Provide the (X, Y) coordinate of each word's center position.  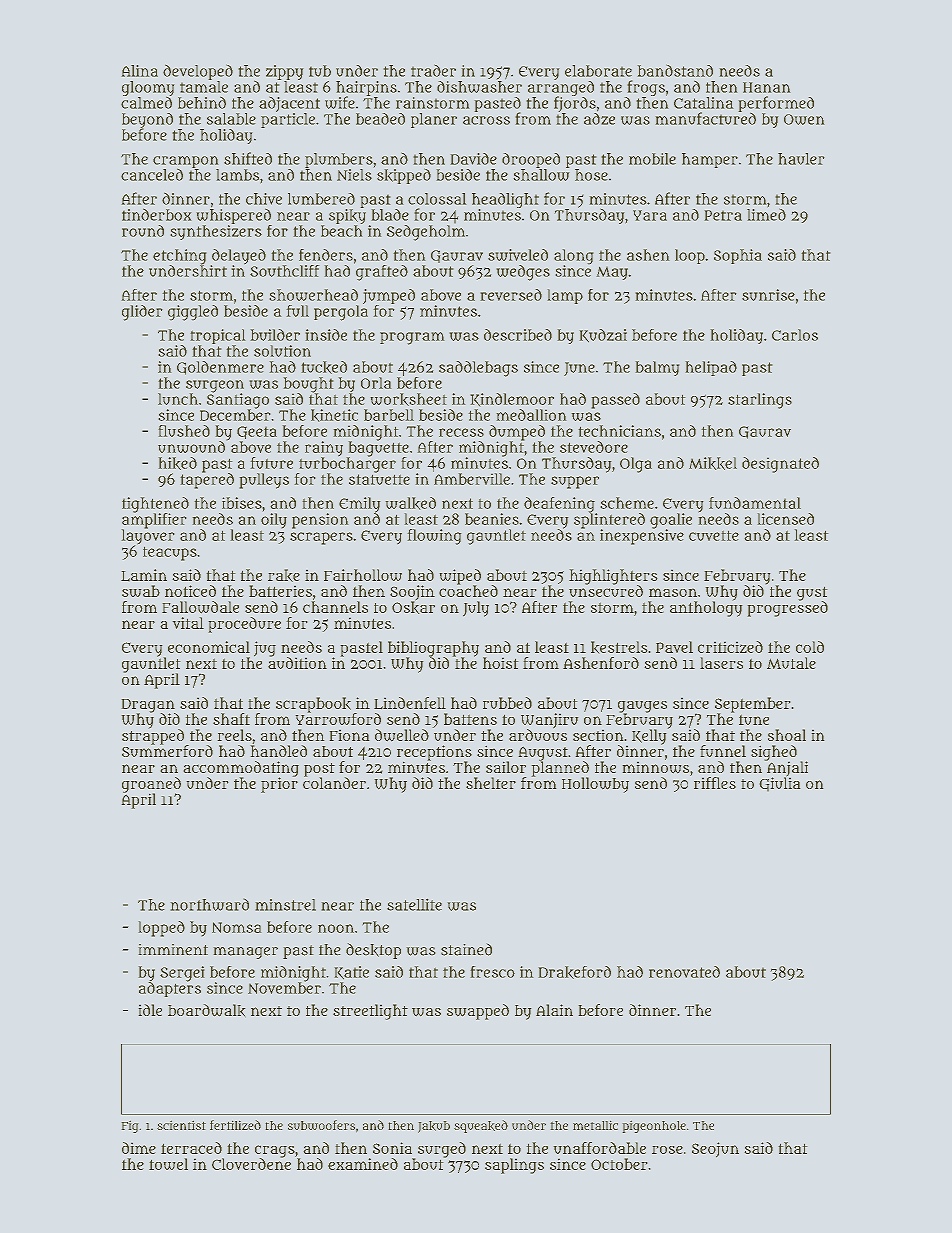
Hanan (767, 87)
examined (363, 1164)
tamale (204, 87)
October (619, 1164)
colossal (437, 199)
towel (168, 1164)
